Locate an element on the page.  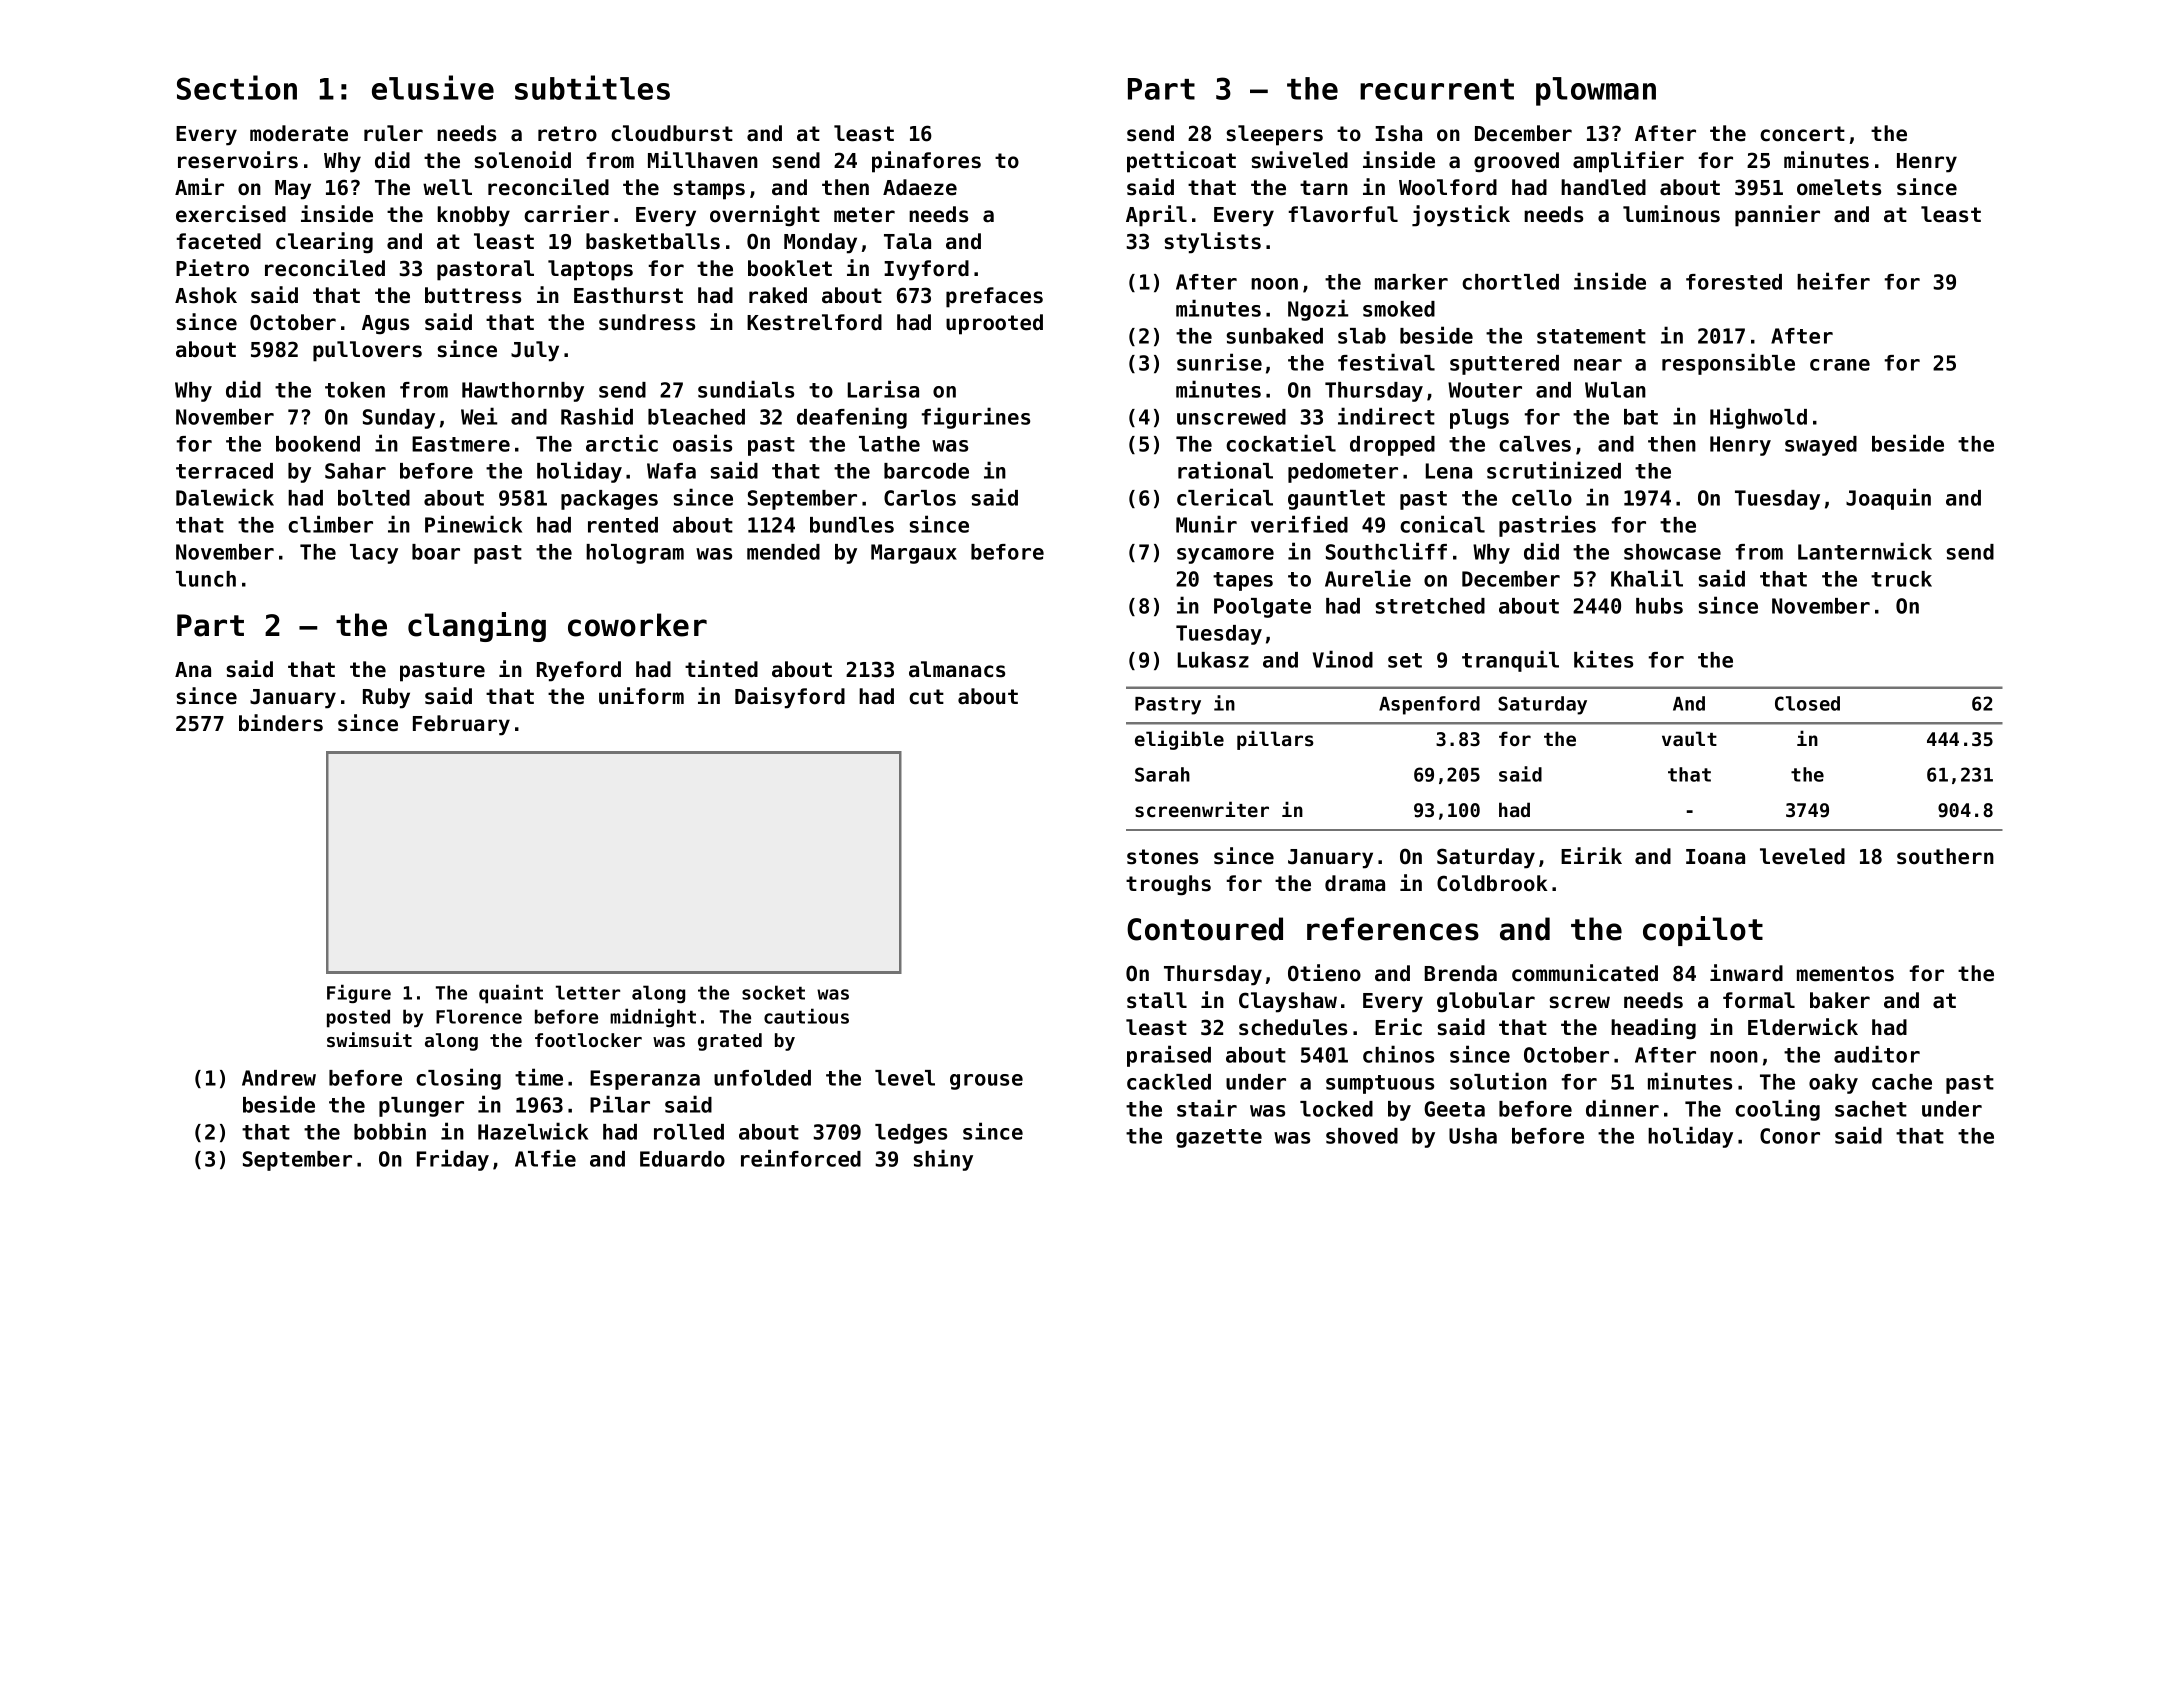
petticoat is located at coordinates (1181, 162).
